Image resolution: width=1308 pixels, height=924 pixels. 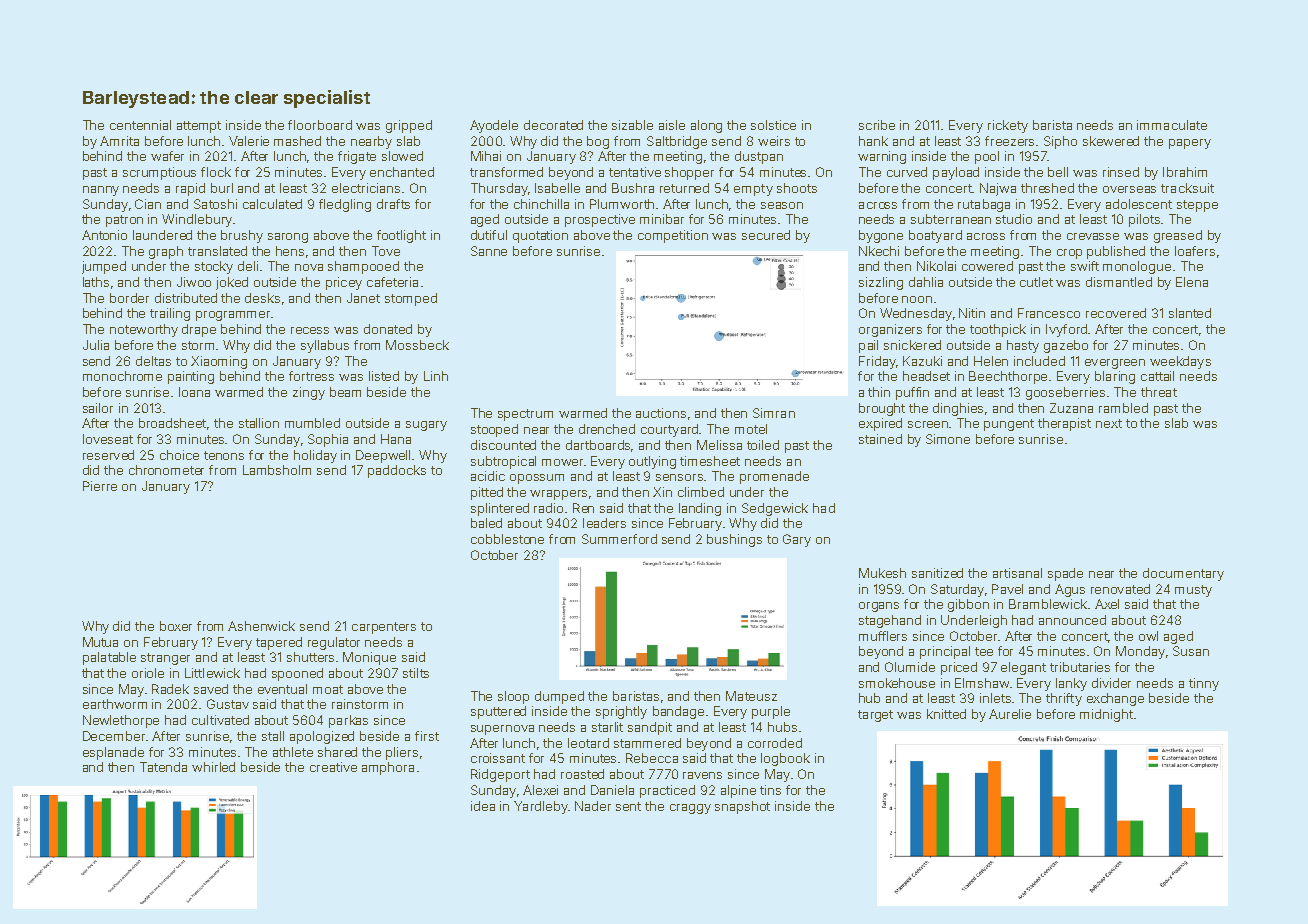 I want to click on documentary, so click(x=1183, y=574).
